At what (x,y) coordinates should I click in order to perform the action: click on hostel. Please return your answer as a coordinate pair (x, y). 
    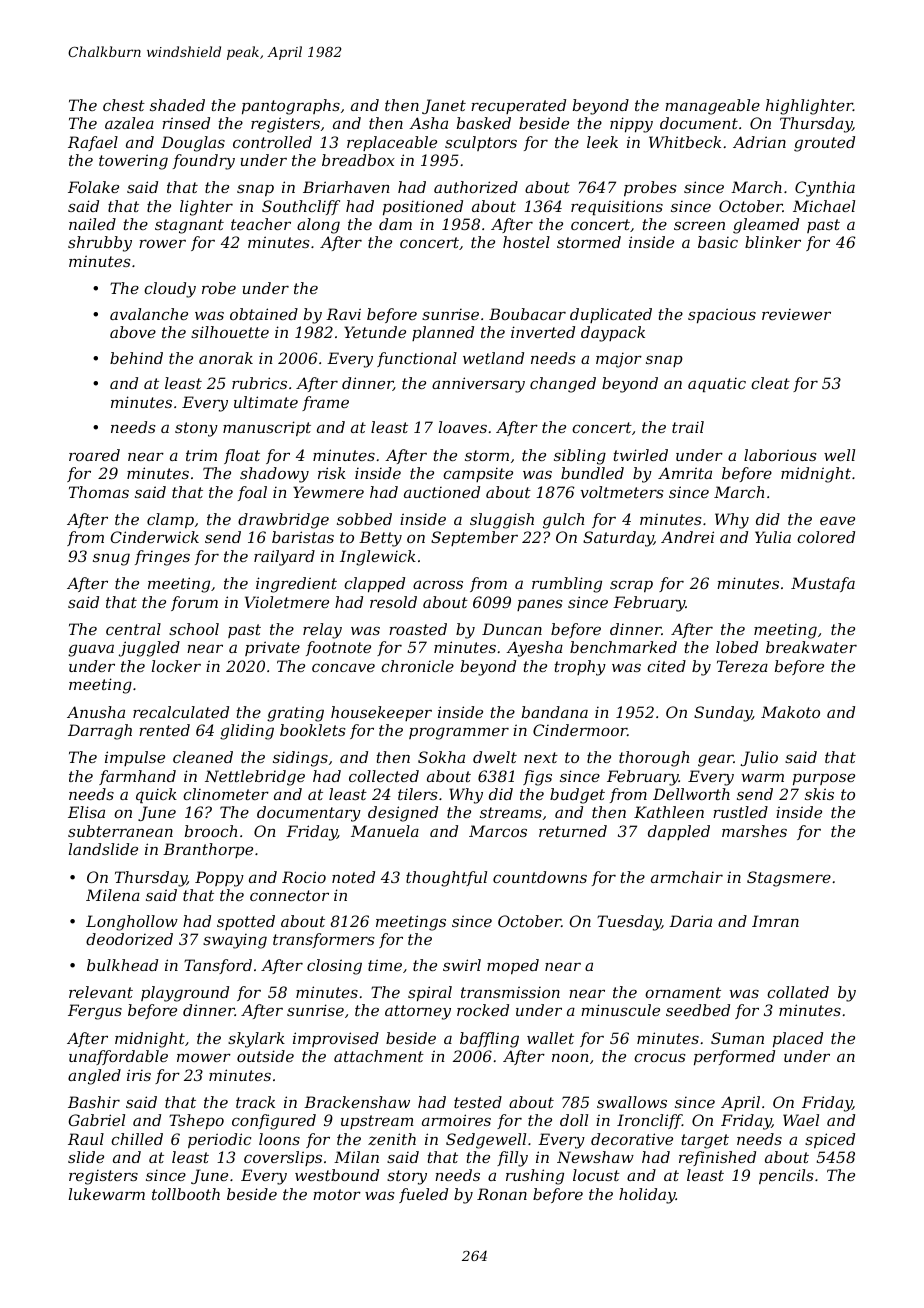
    Looking at the image, I should click on (526, 242).
